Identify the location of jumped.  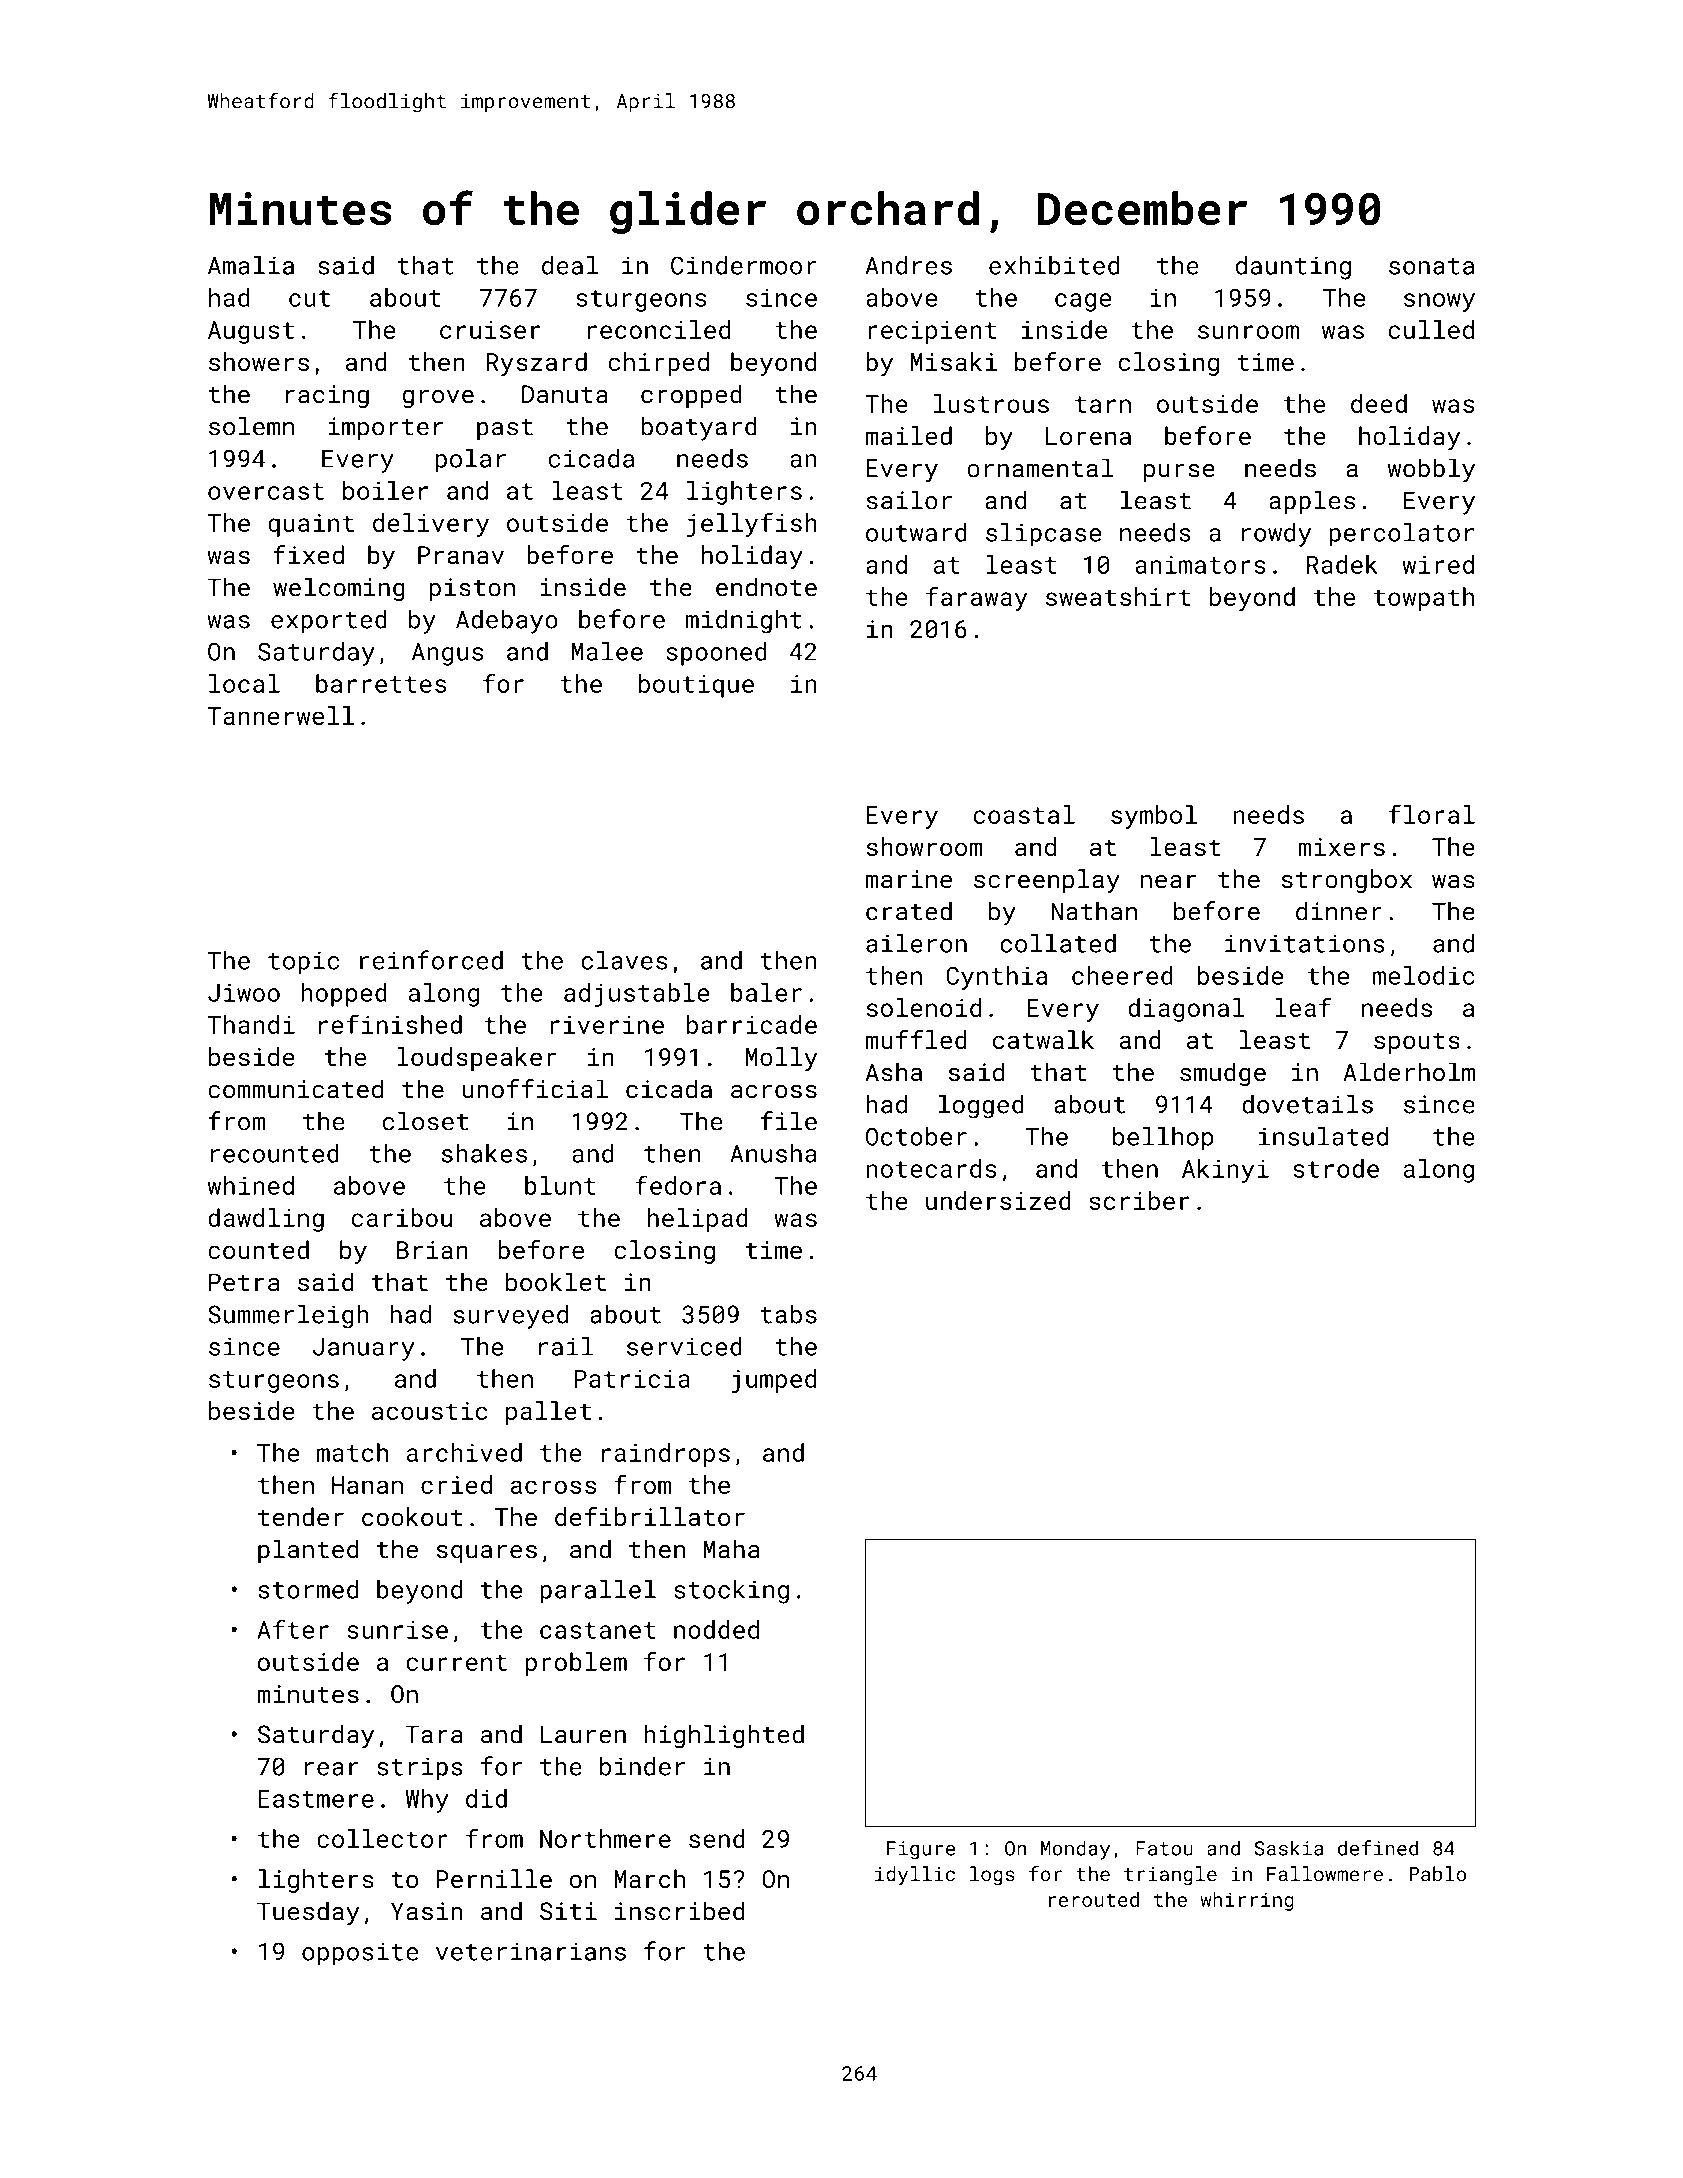
(774, 1381).
